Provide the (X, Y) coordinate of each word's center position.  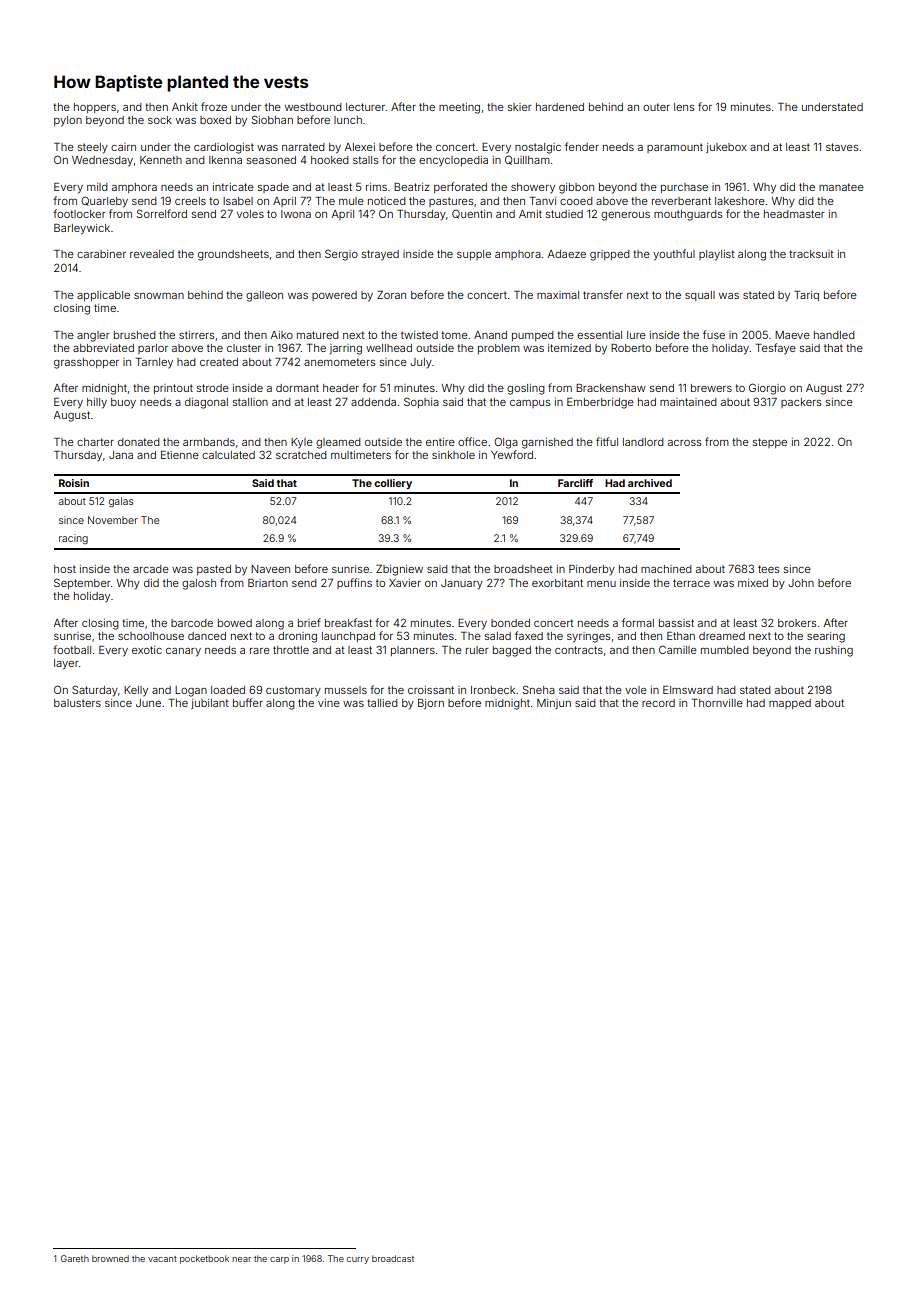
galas (121, 502)
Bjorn (431, 704)
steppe (770, 443)
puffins (354, 583)
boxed (215, 120)
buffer (248, 702)
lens (684, 107)
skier (519, 107)
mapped (790, 704)
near (241, 1259)
